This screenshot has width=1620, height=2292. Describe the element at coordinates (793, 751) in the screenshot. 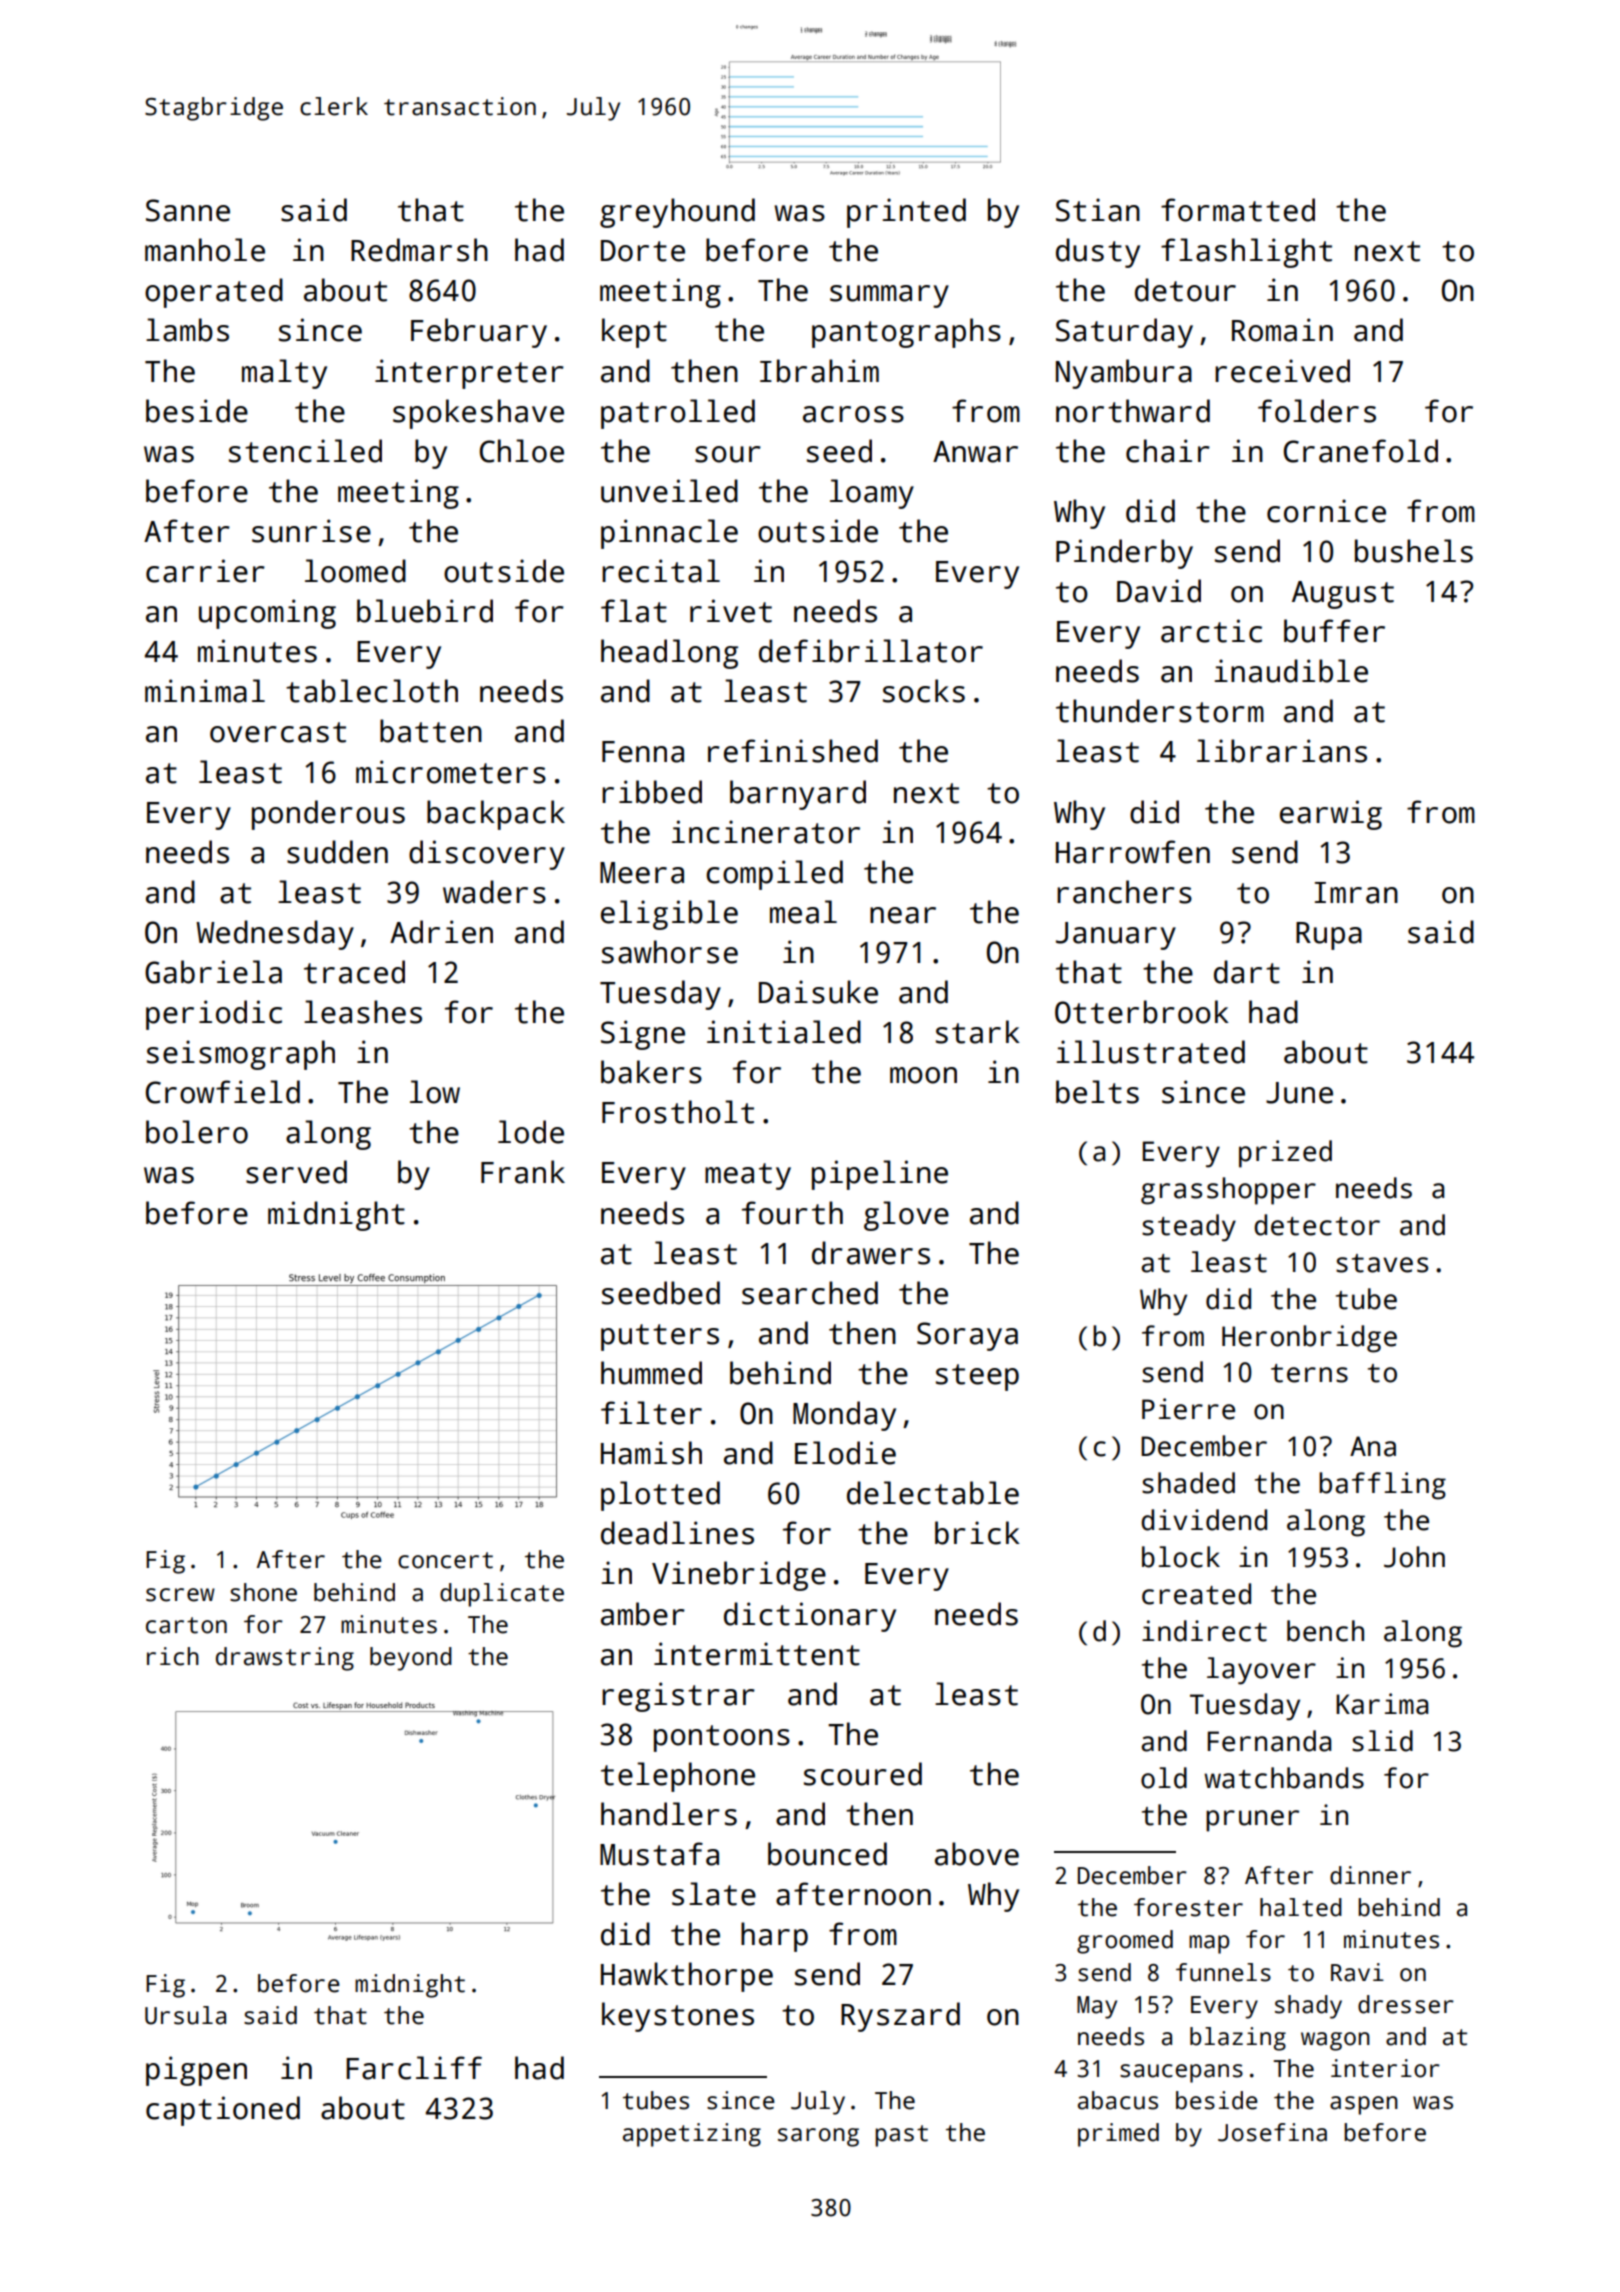

I see `refinished` at that location.
